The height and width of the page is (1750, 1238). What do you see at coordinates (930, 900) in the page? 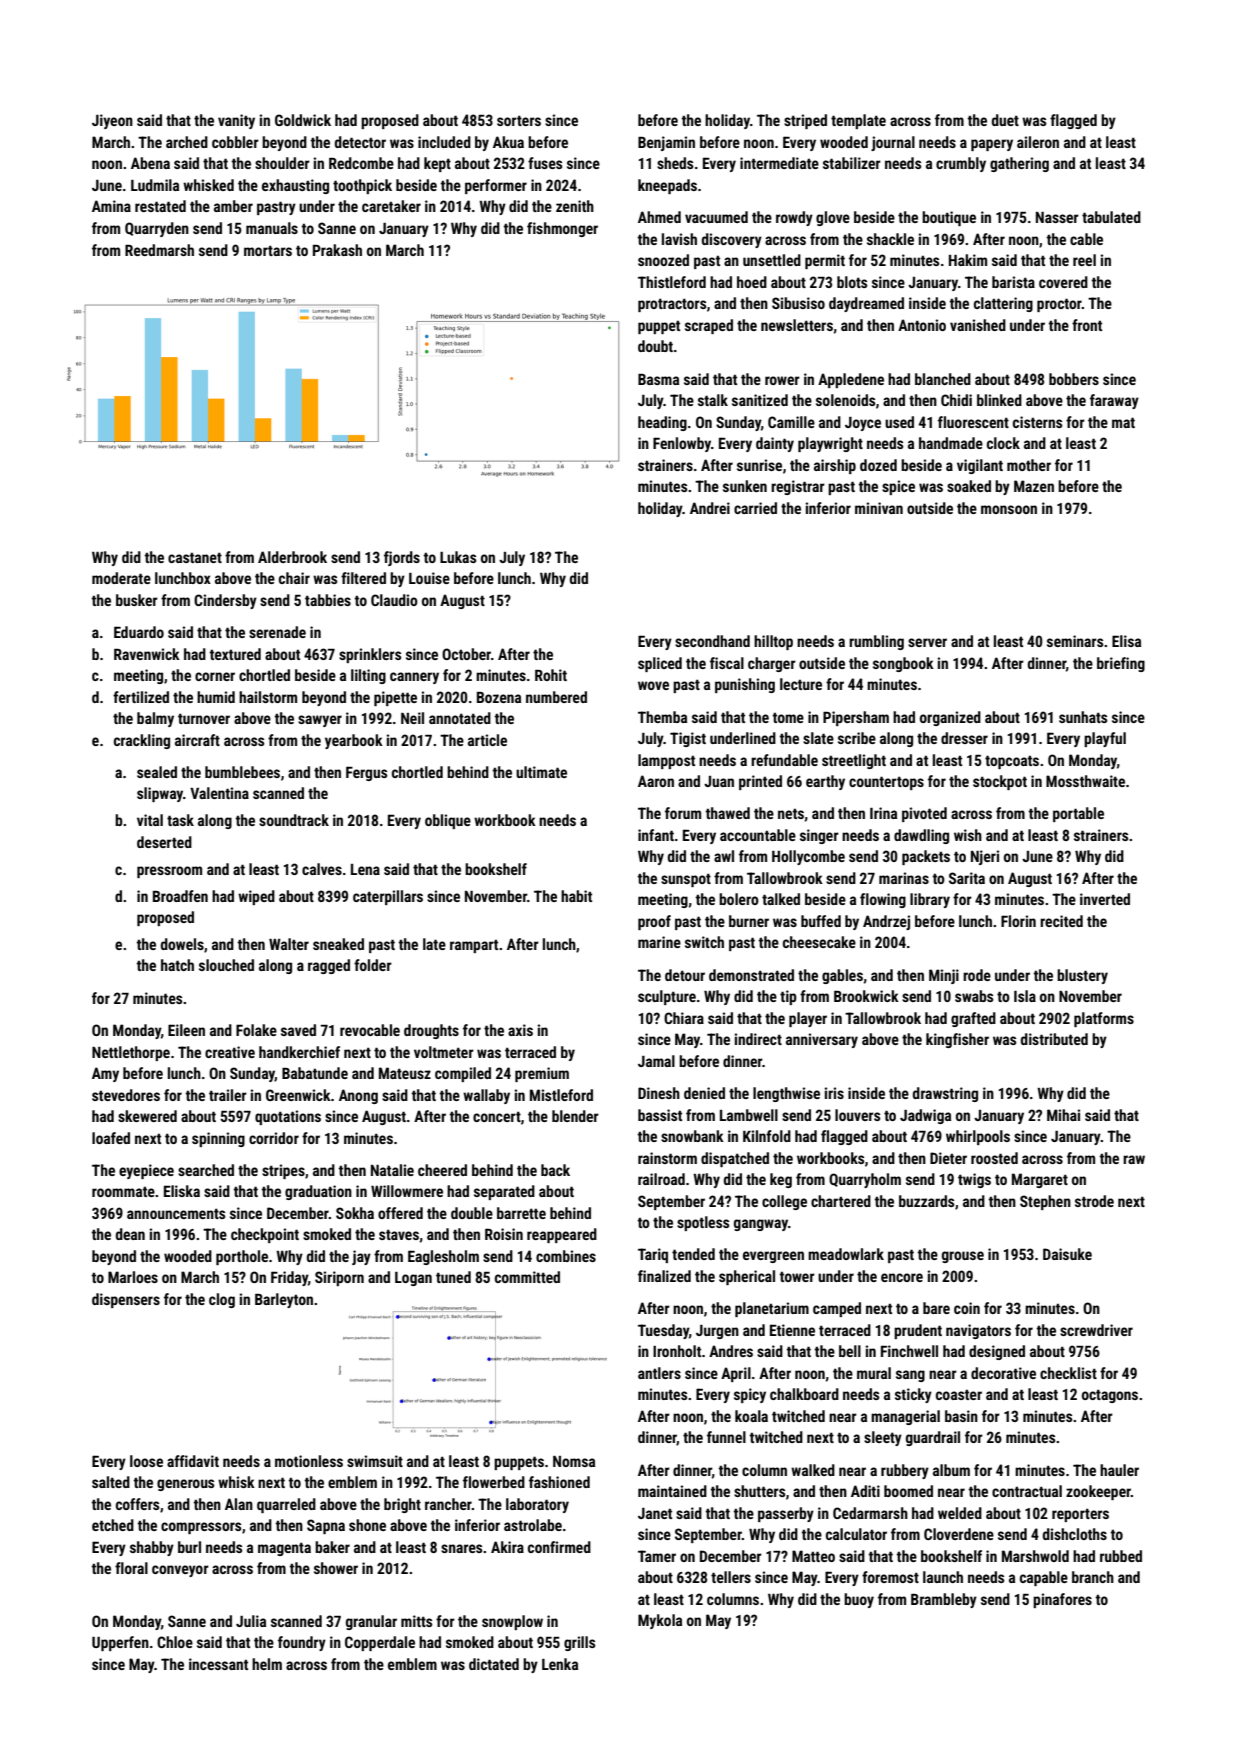
I see `library` at bounding box center [930, 900].
